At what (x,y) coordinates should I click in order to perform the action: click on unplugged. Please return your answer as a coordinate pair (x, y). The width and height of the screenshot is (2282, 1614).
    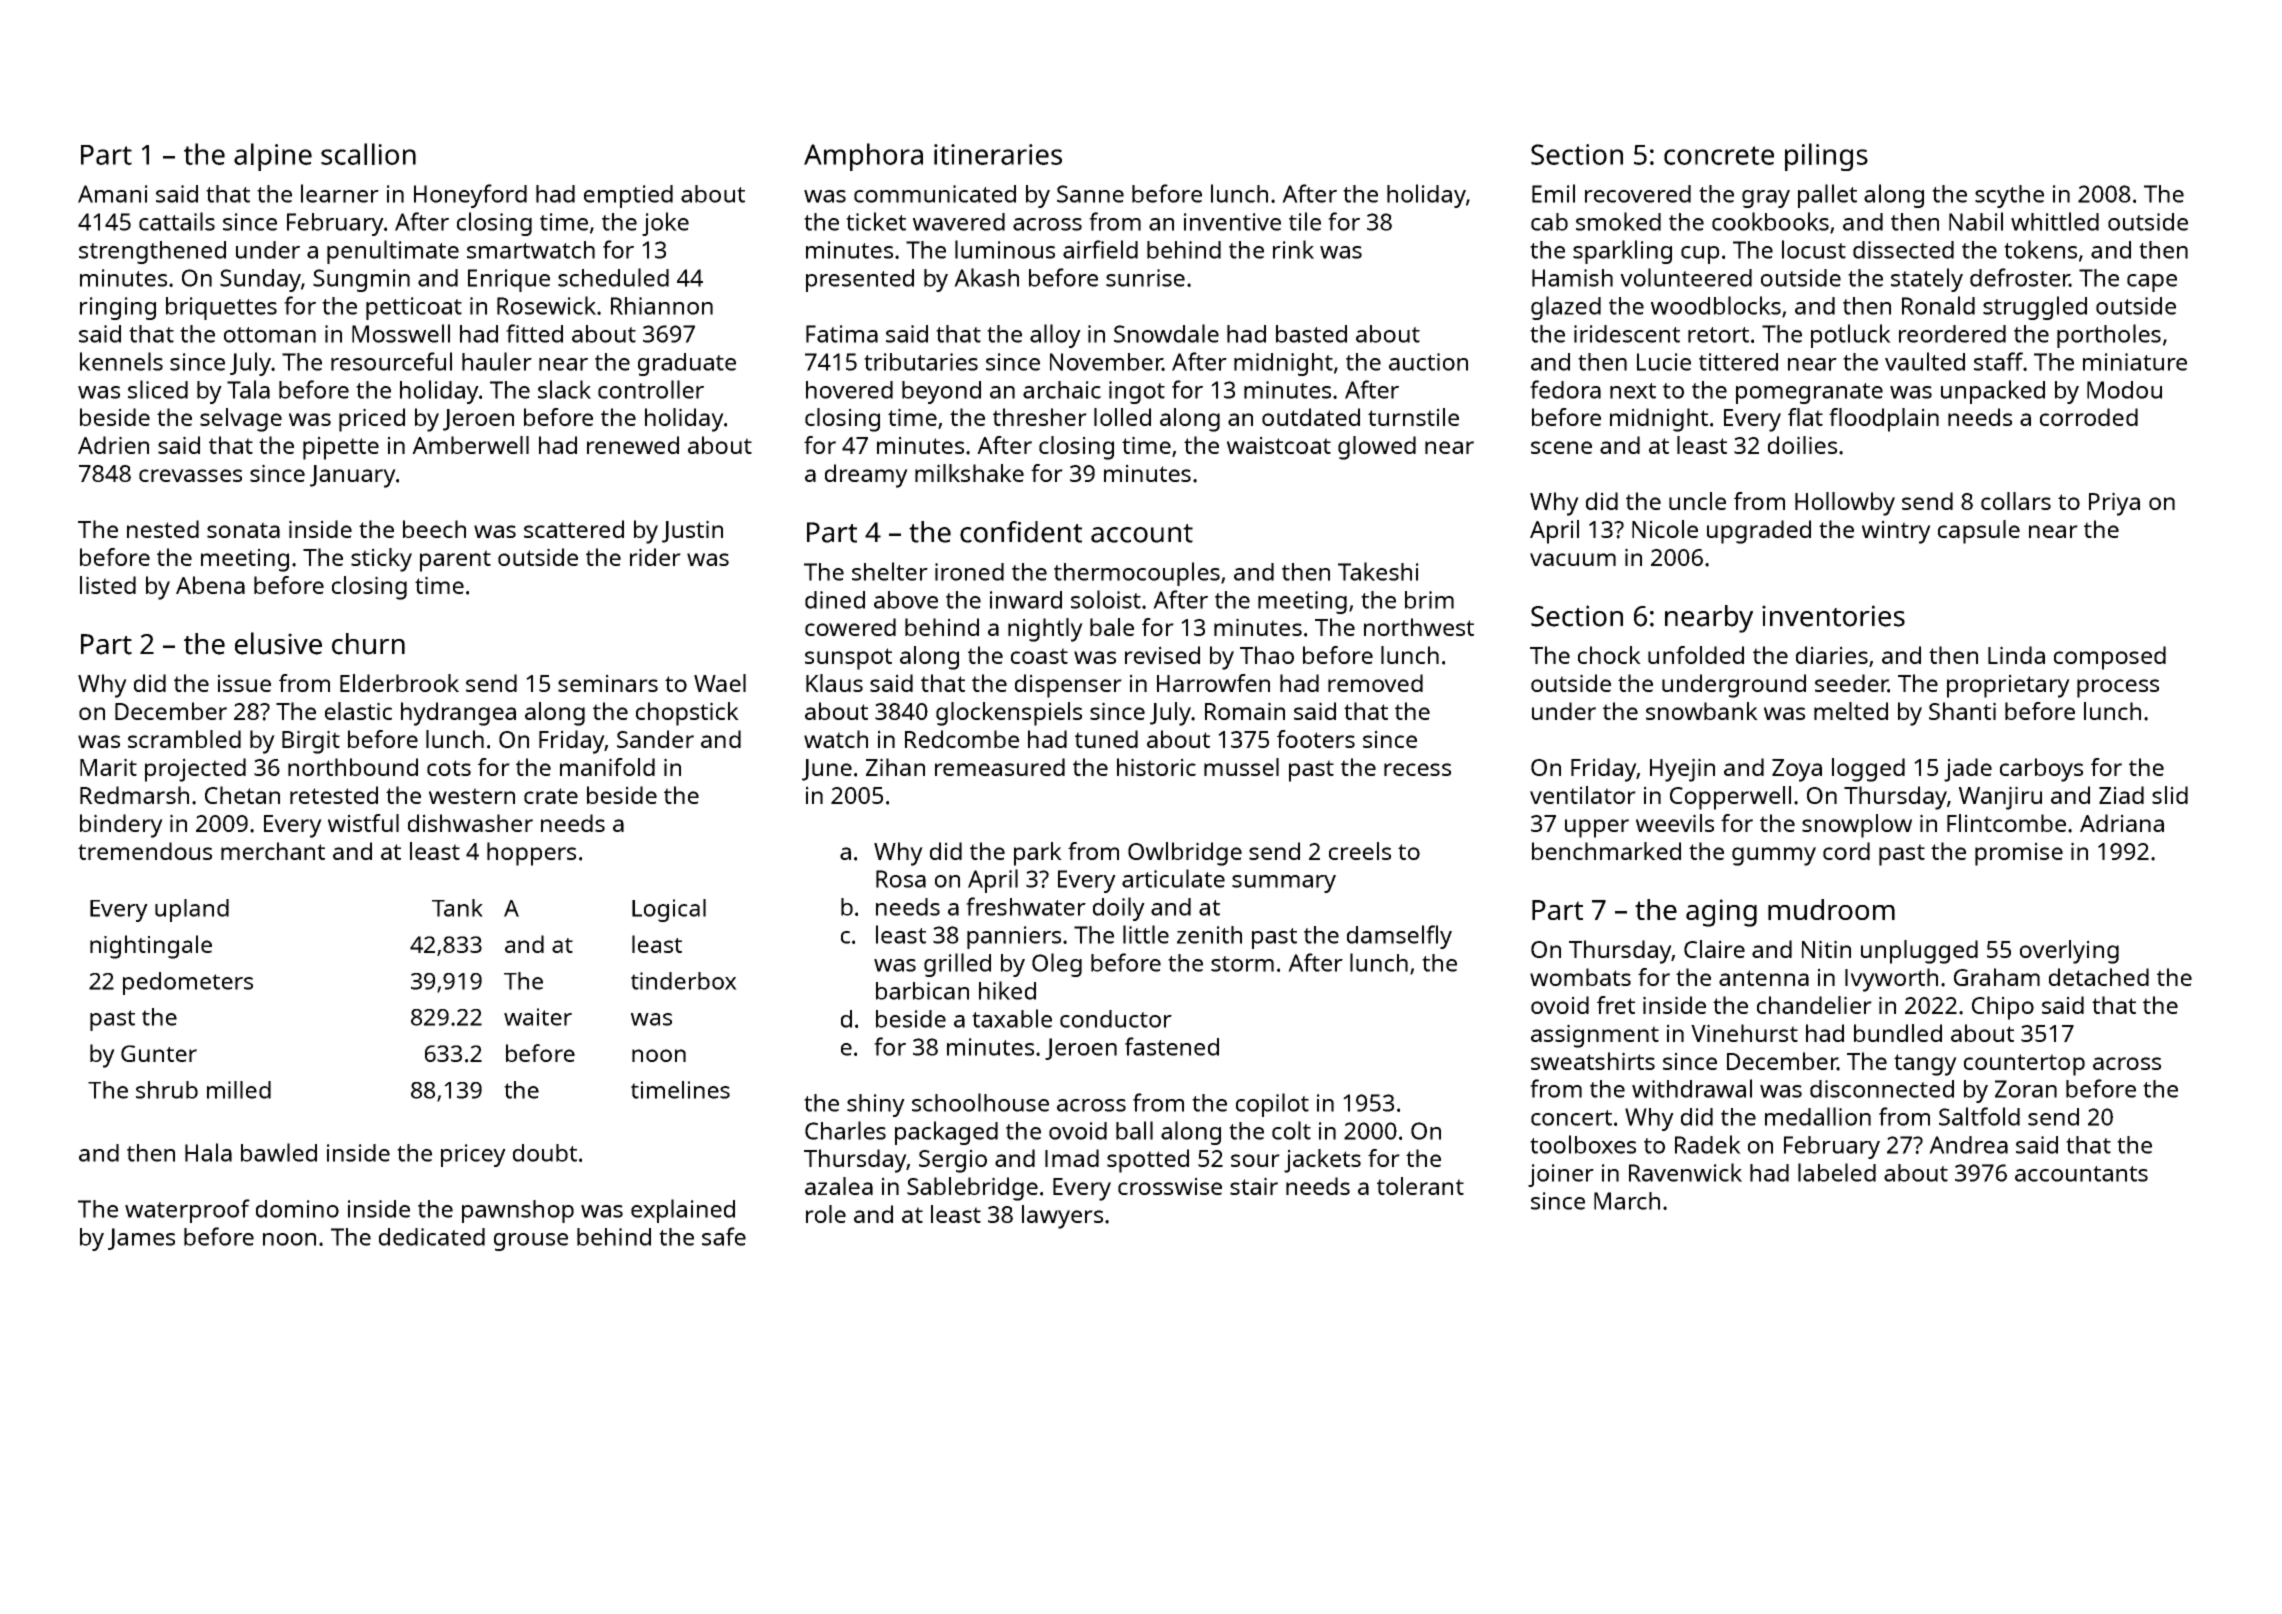
    Looking at the image, I should click on (1919, 952).
